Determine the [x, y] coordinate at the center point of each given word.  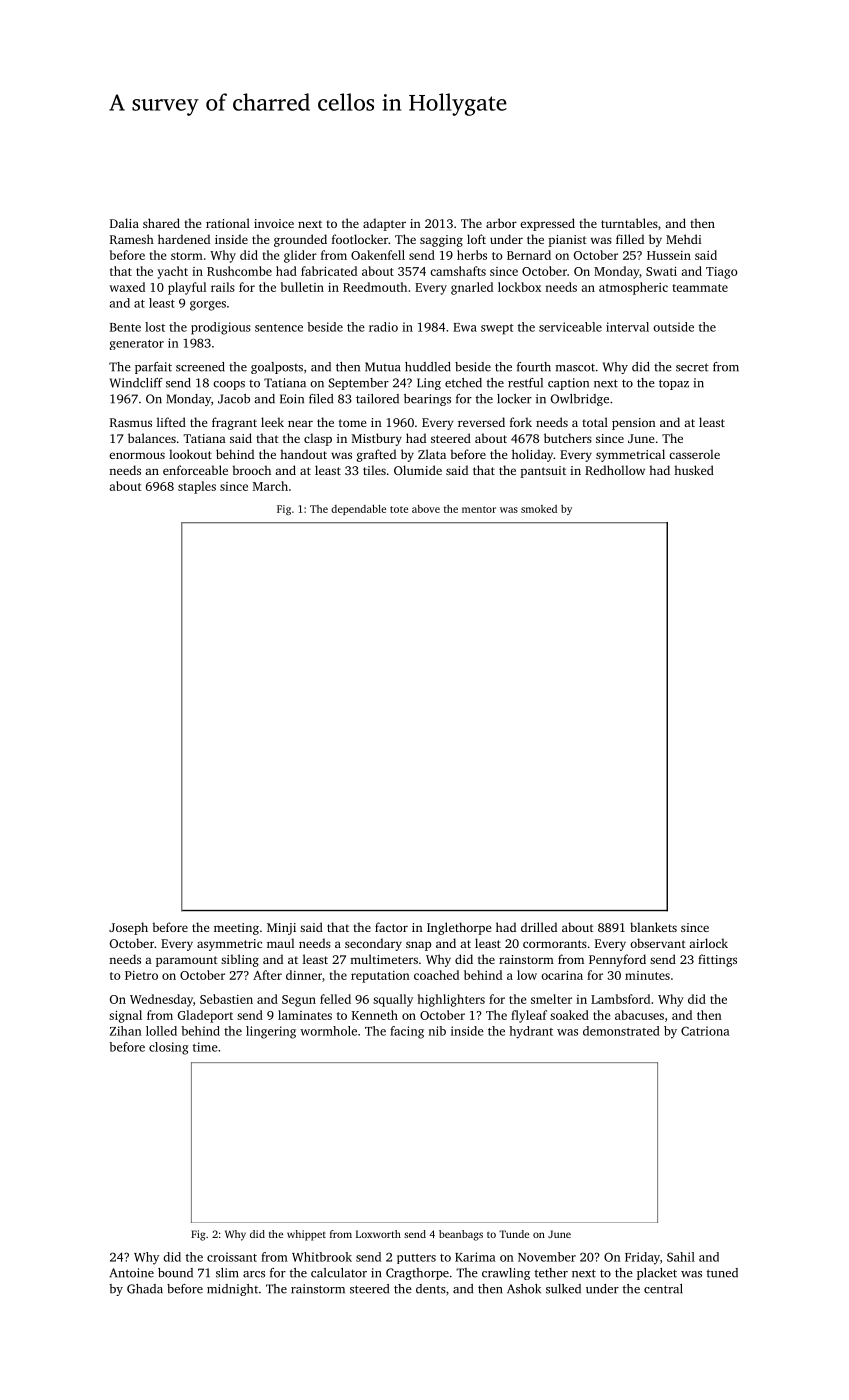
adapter [384, 224]
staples [197, 487]
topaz [674, 384]
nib [437, 1031]
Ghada [145, 1289]
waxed [127, 287]
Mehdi [683, 239]
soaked [569, 1015]
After [267, 975]
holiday [532, 455]
